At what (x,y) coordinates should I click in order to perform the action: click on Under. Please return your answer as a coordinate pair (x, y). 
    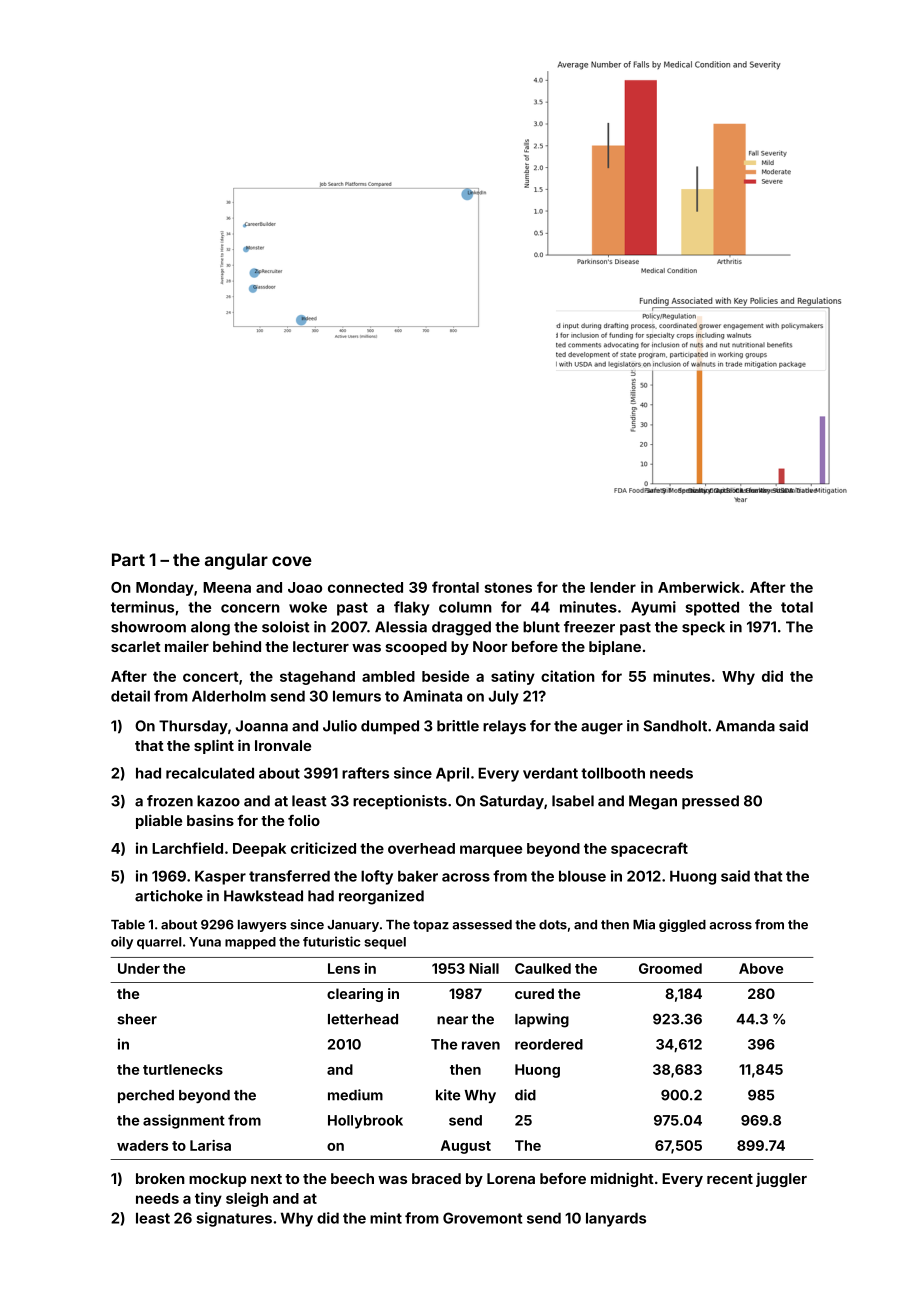
    Looking at the image, I should click on (139, 968).
